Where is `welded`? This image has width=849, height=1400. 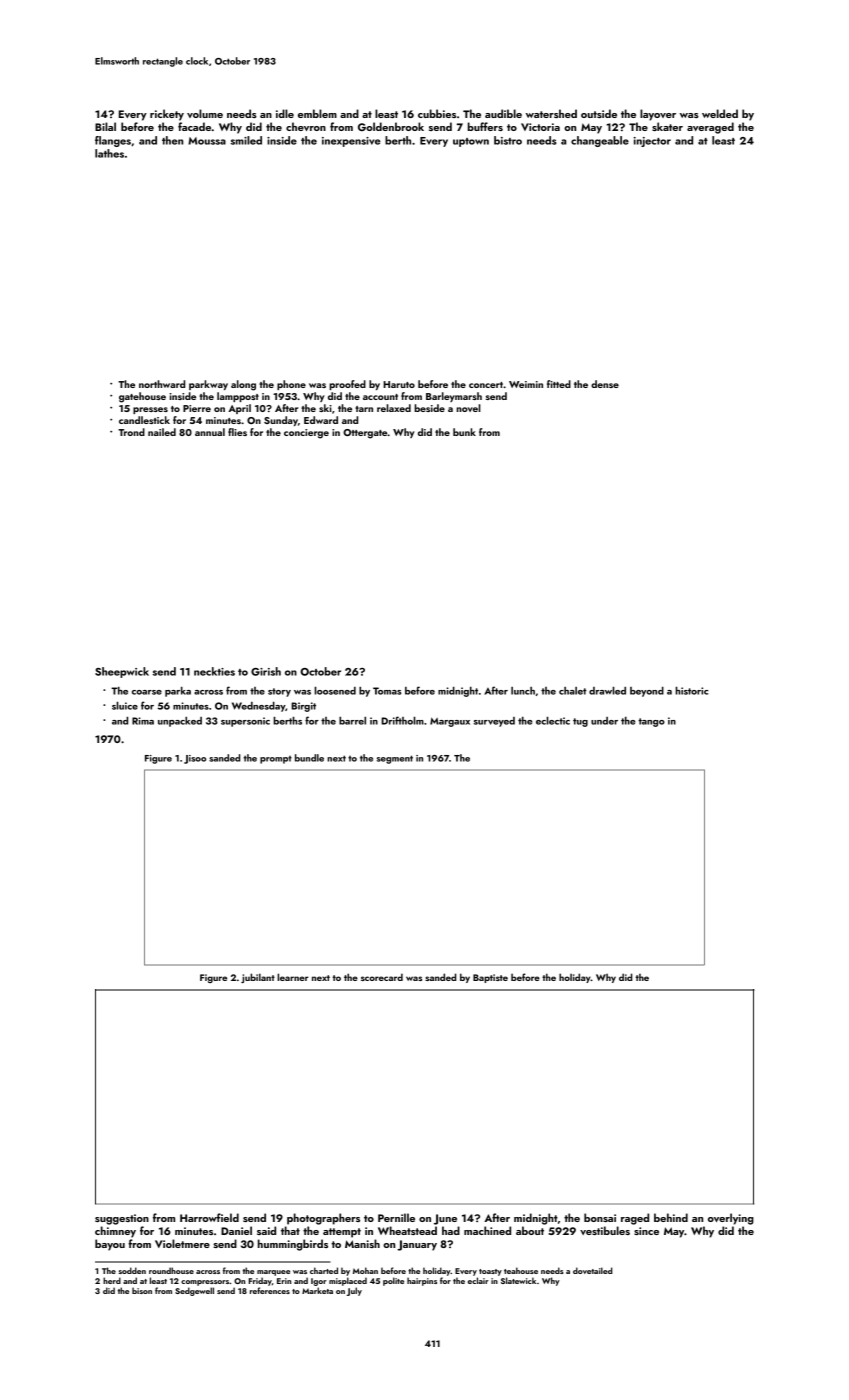
welded is located at coordinates (720, 113).
